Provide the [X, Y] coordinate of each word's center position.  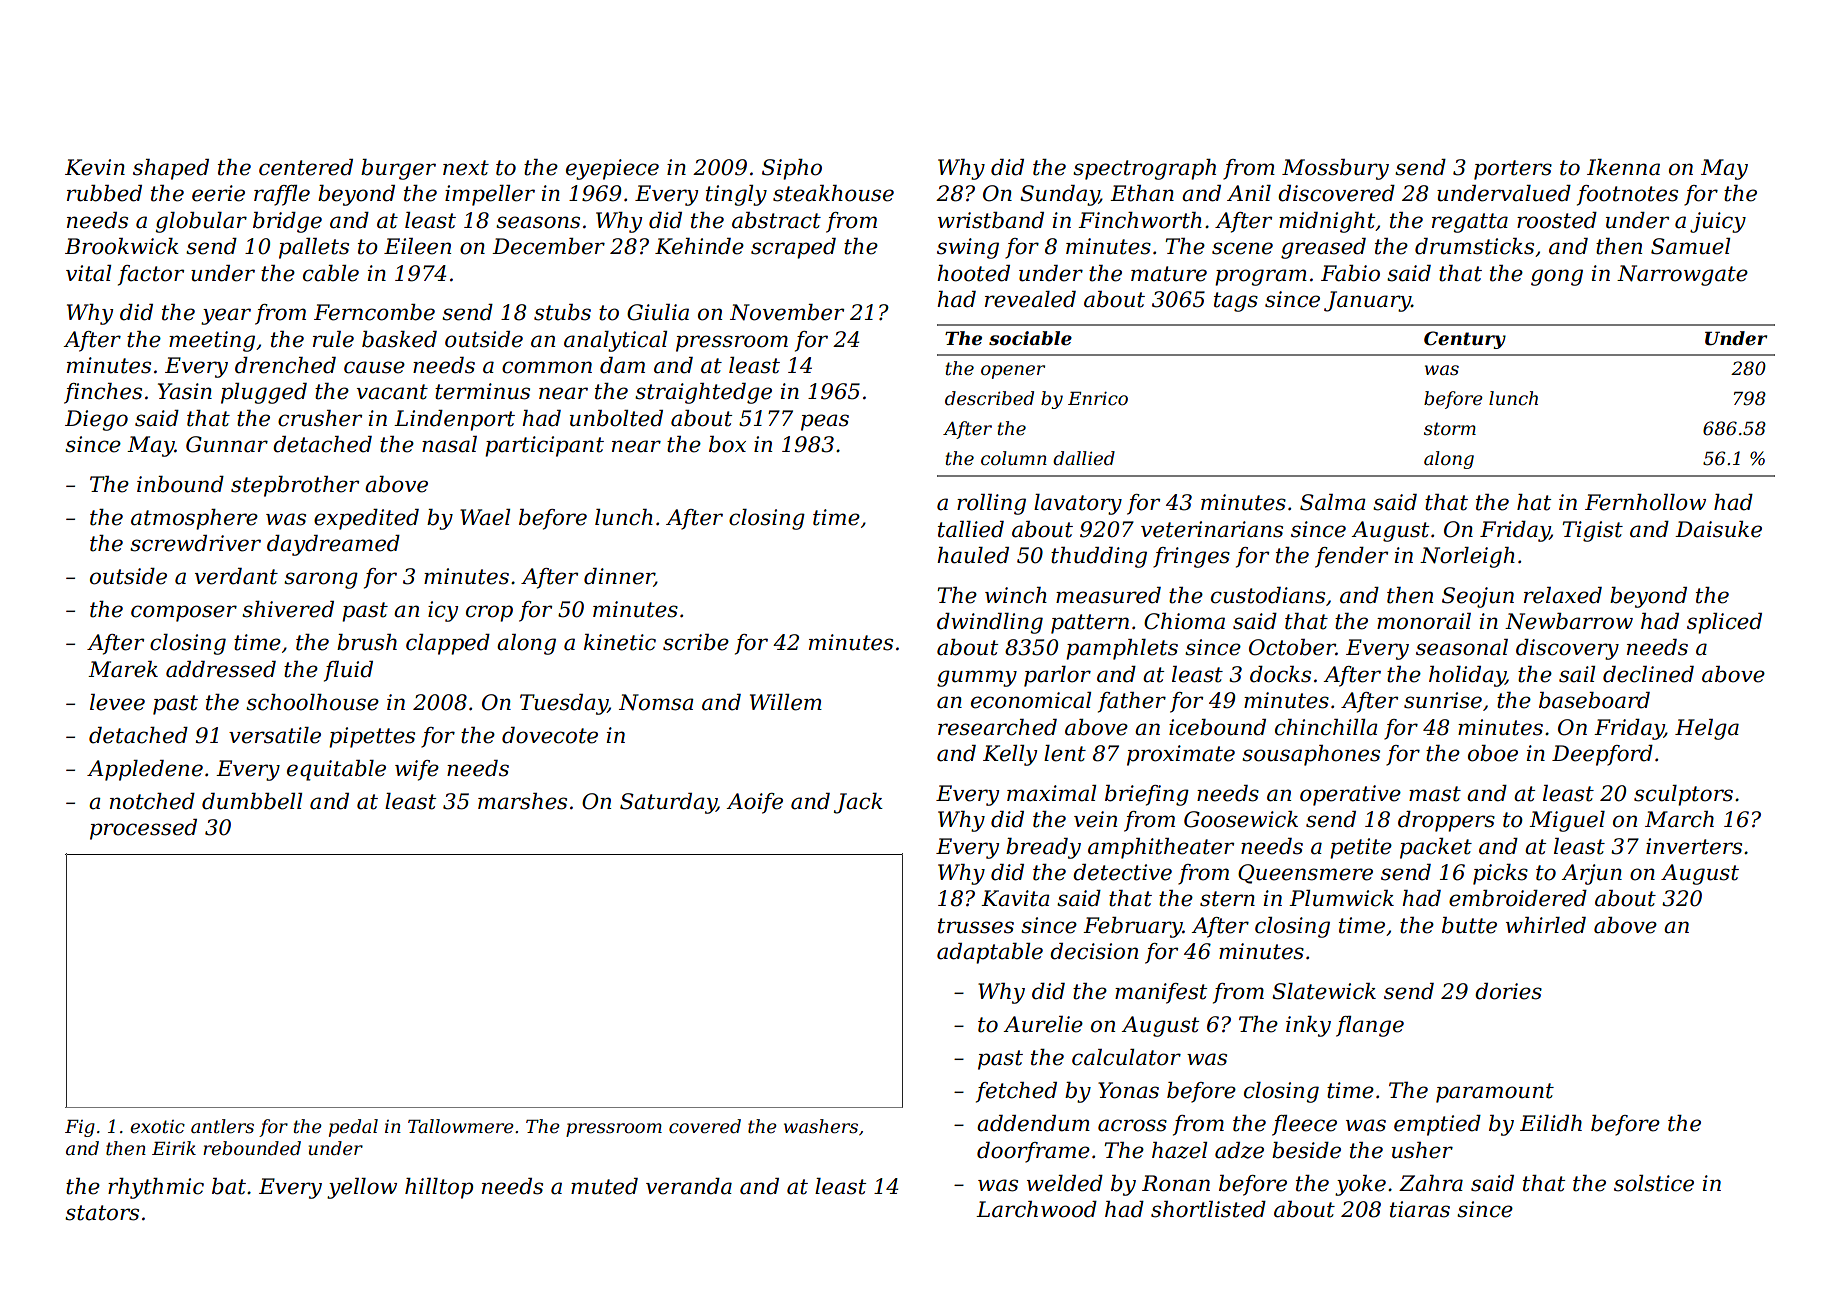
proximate [1181, 755]
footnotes [1627, 195]
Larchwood [1036, 1209]
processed [143, 829]
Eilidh [1551, 1123]
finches [103, 393]
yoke [1360, 1185]
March [1679, 819]
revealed [1030, 299]
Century [1465, 340]
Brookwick [122, 246]
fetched [1016, 1092]
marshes [522, 801]
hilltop [439, 1188]
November [787, 312]
